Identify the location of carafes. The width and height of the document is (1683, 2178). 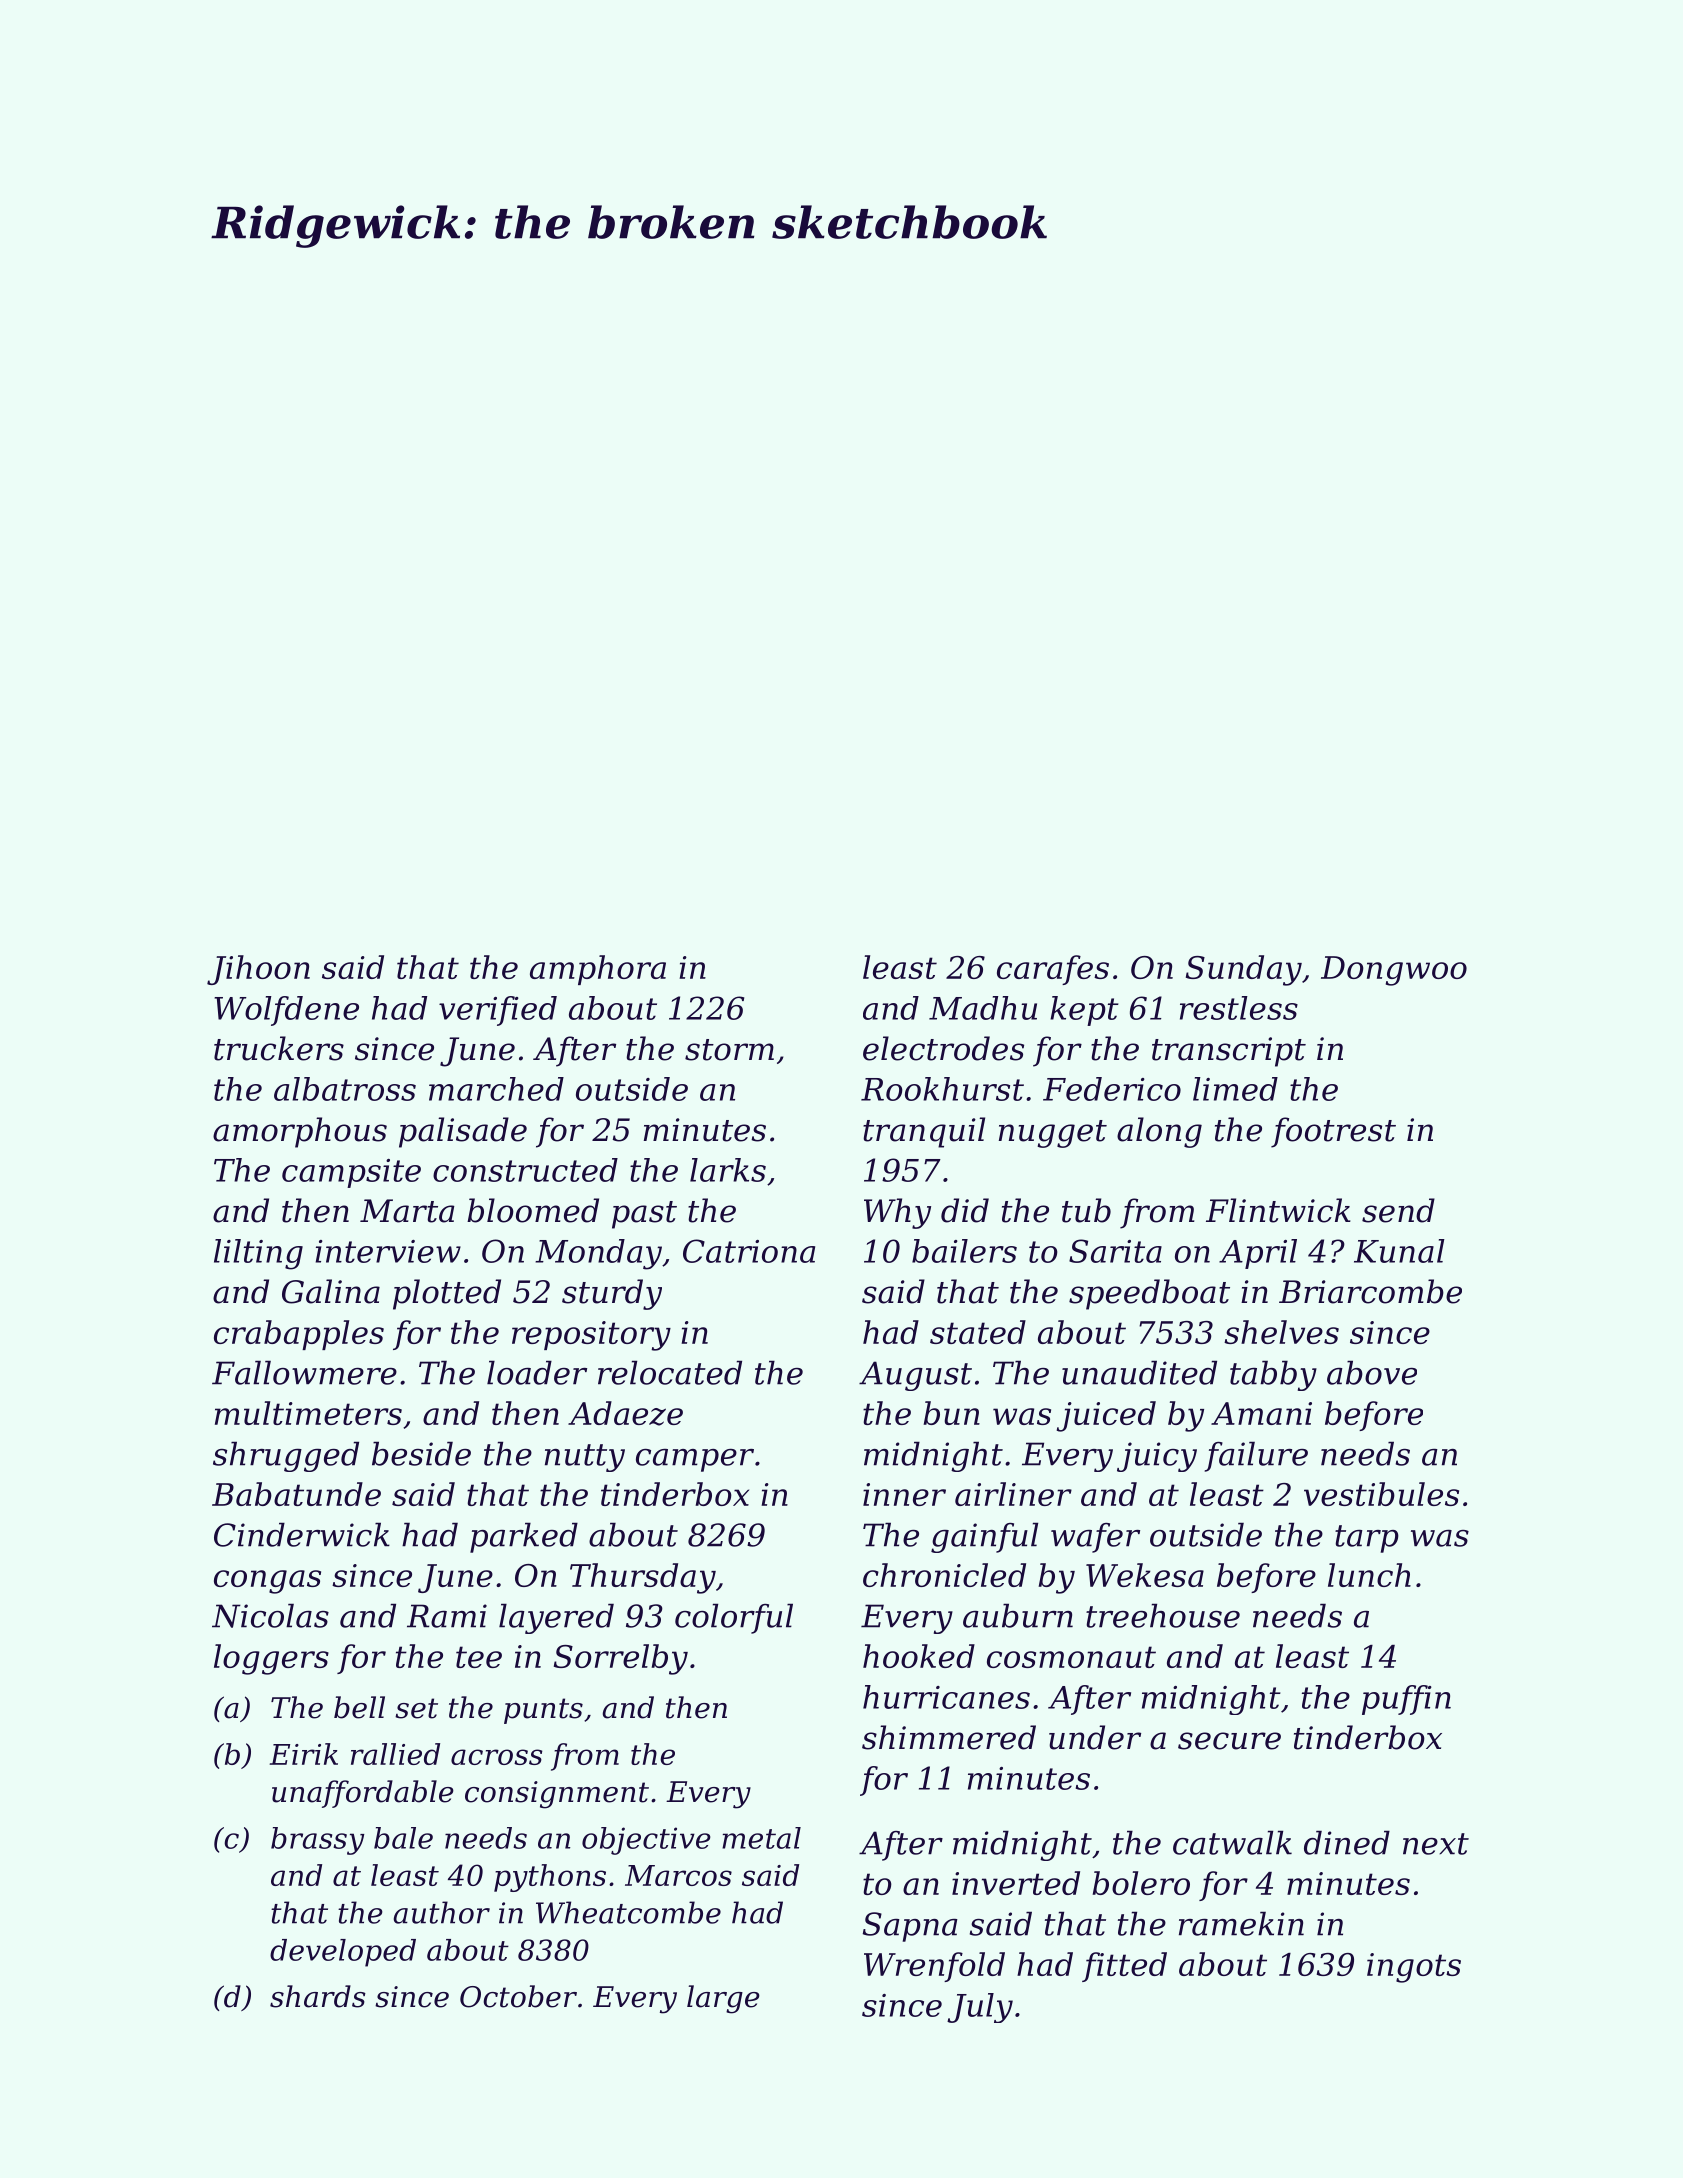
(1053, 970).
